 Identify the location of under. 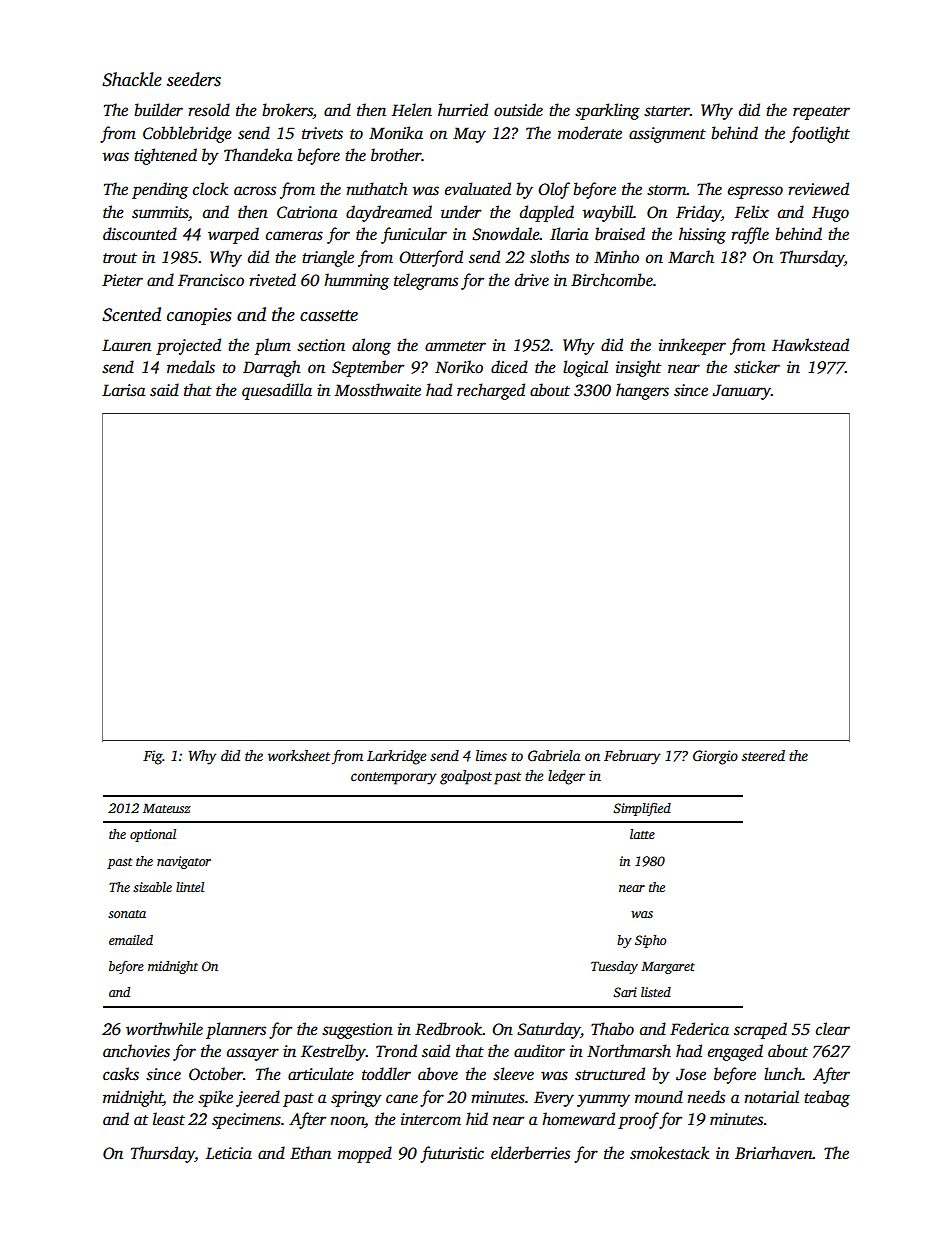
(461, 212).
